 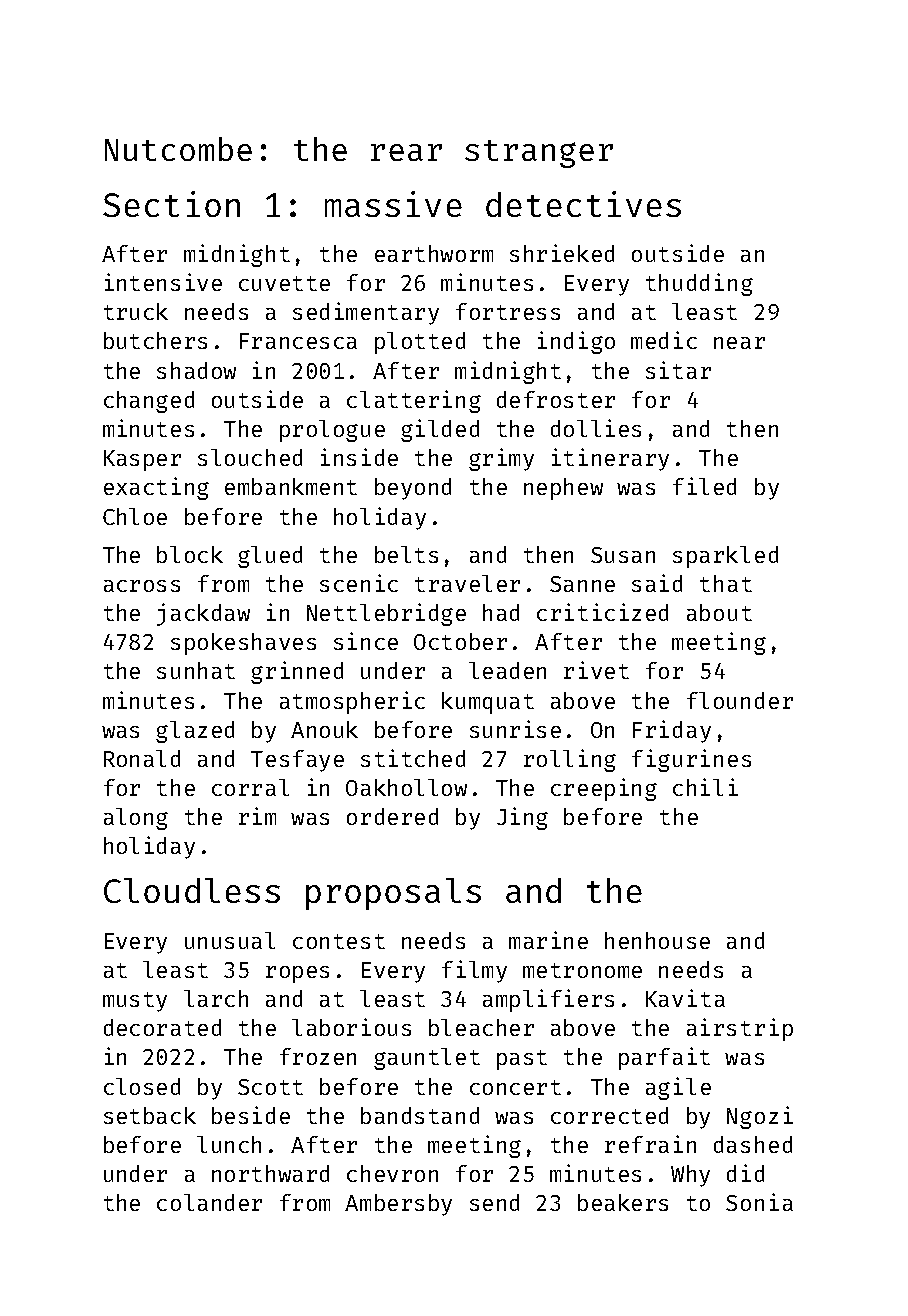 What do you see at coordinates (672, 731) in the screenshot?
I see `Friday` at bounding box center [672, 731].
